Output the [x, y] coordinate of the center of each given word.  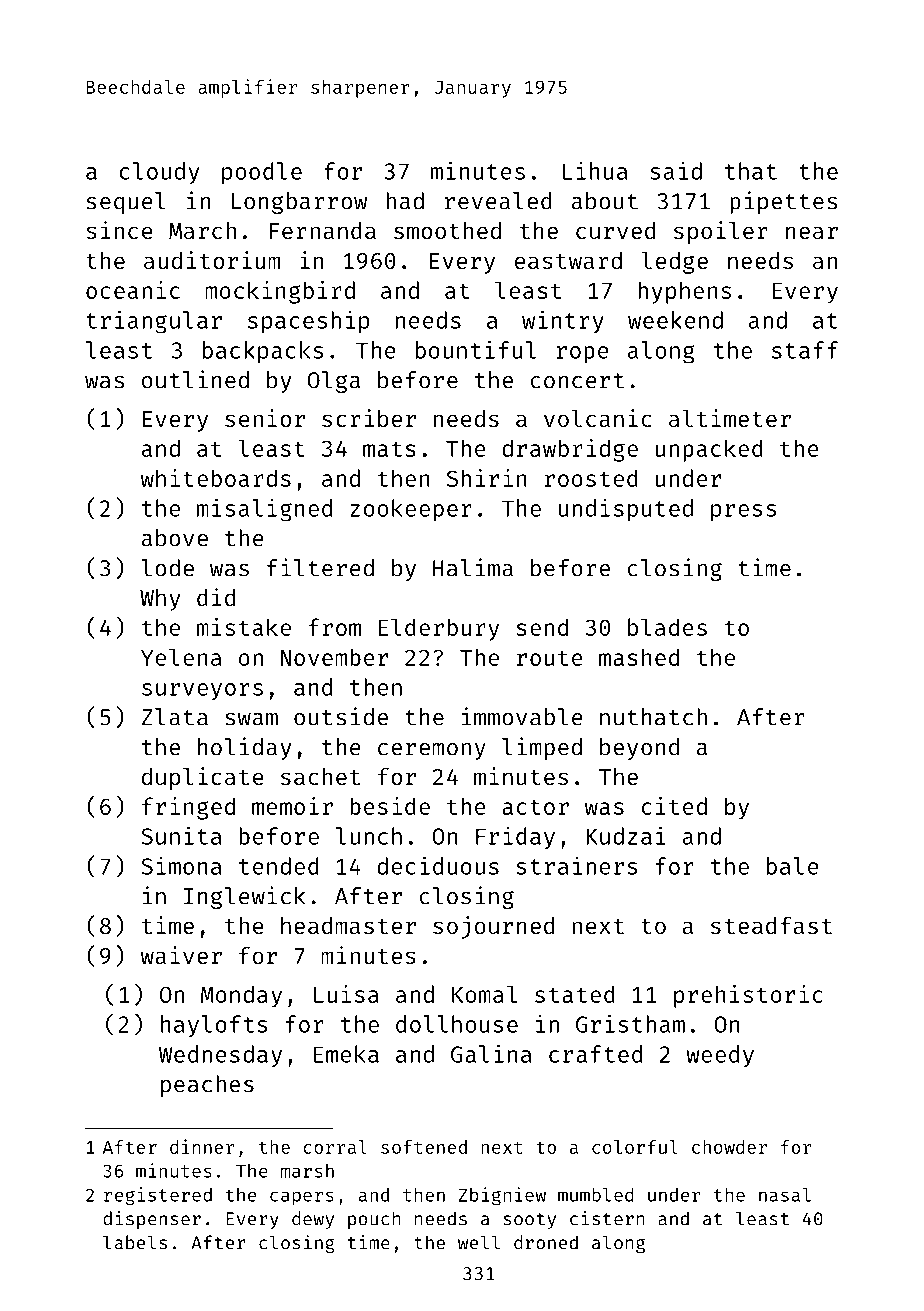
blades [667, 627]
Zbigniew [502, 1196]
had [405, 201]
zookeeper [411, 510]
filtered [320, 567]
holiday [245, 748]
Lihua [595, 170]
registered [158, 1196]
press [743, 513]
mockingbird [280, 292]
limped [542, 748]
